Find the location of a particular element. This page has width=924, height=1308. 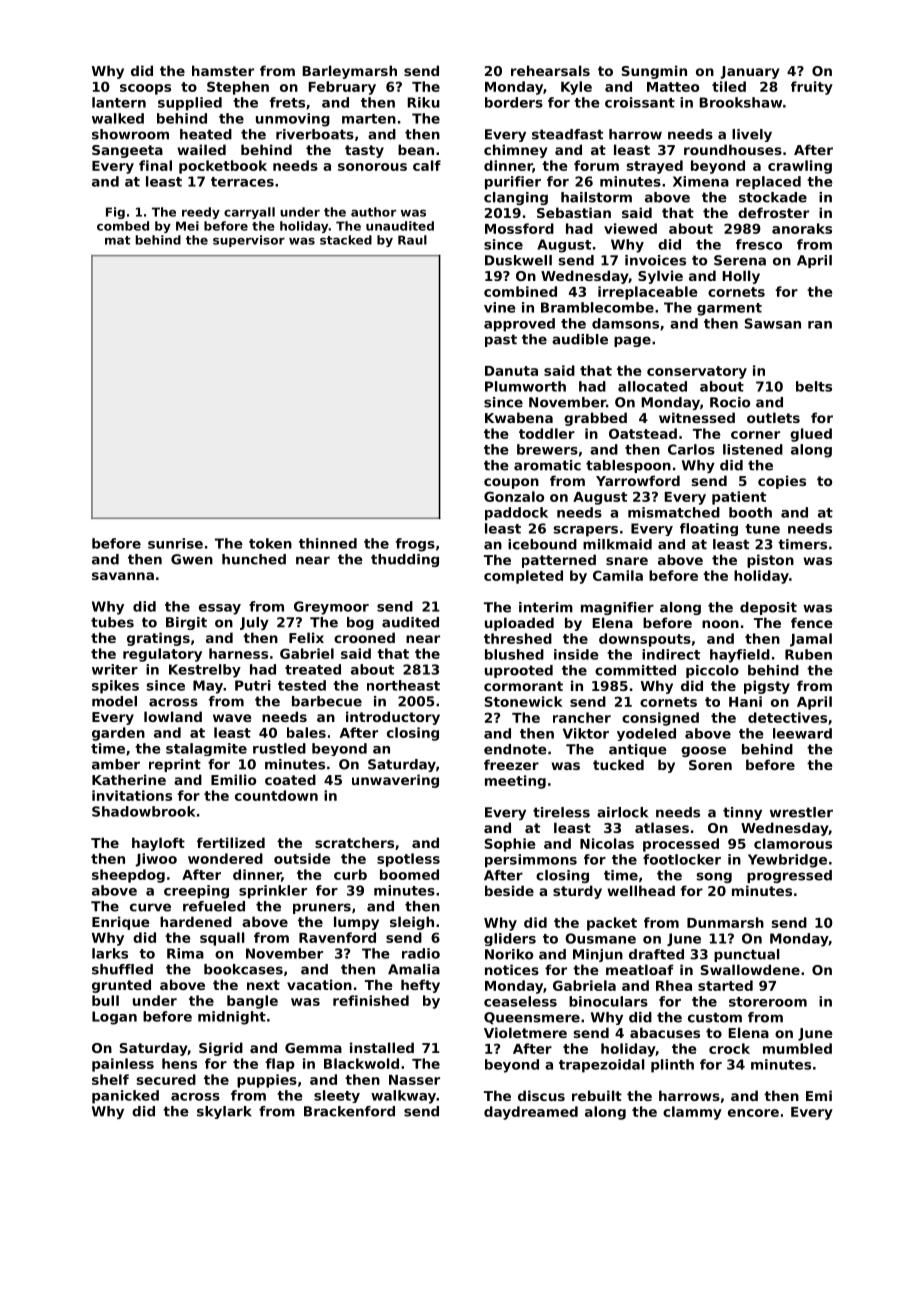

Sigrid is located at coordinates (221, 1049).
